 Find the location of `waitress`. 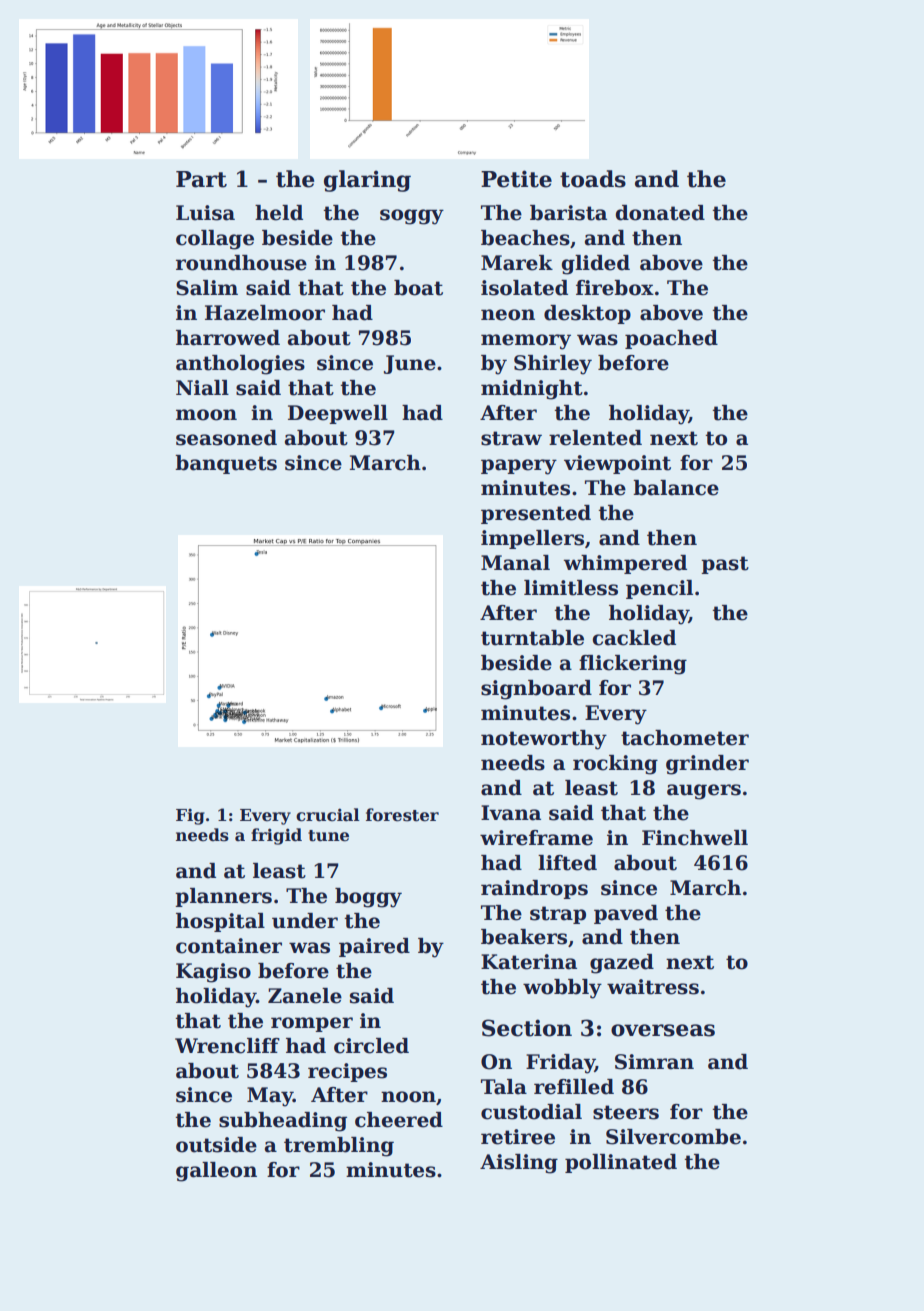

waitress is located at coordinates (653, 987).
